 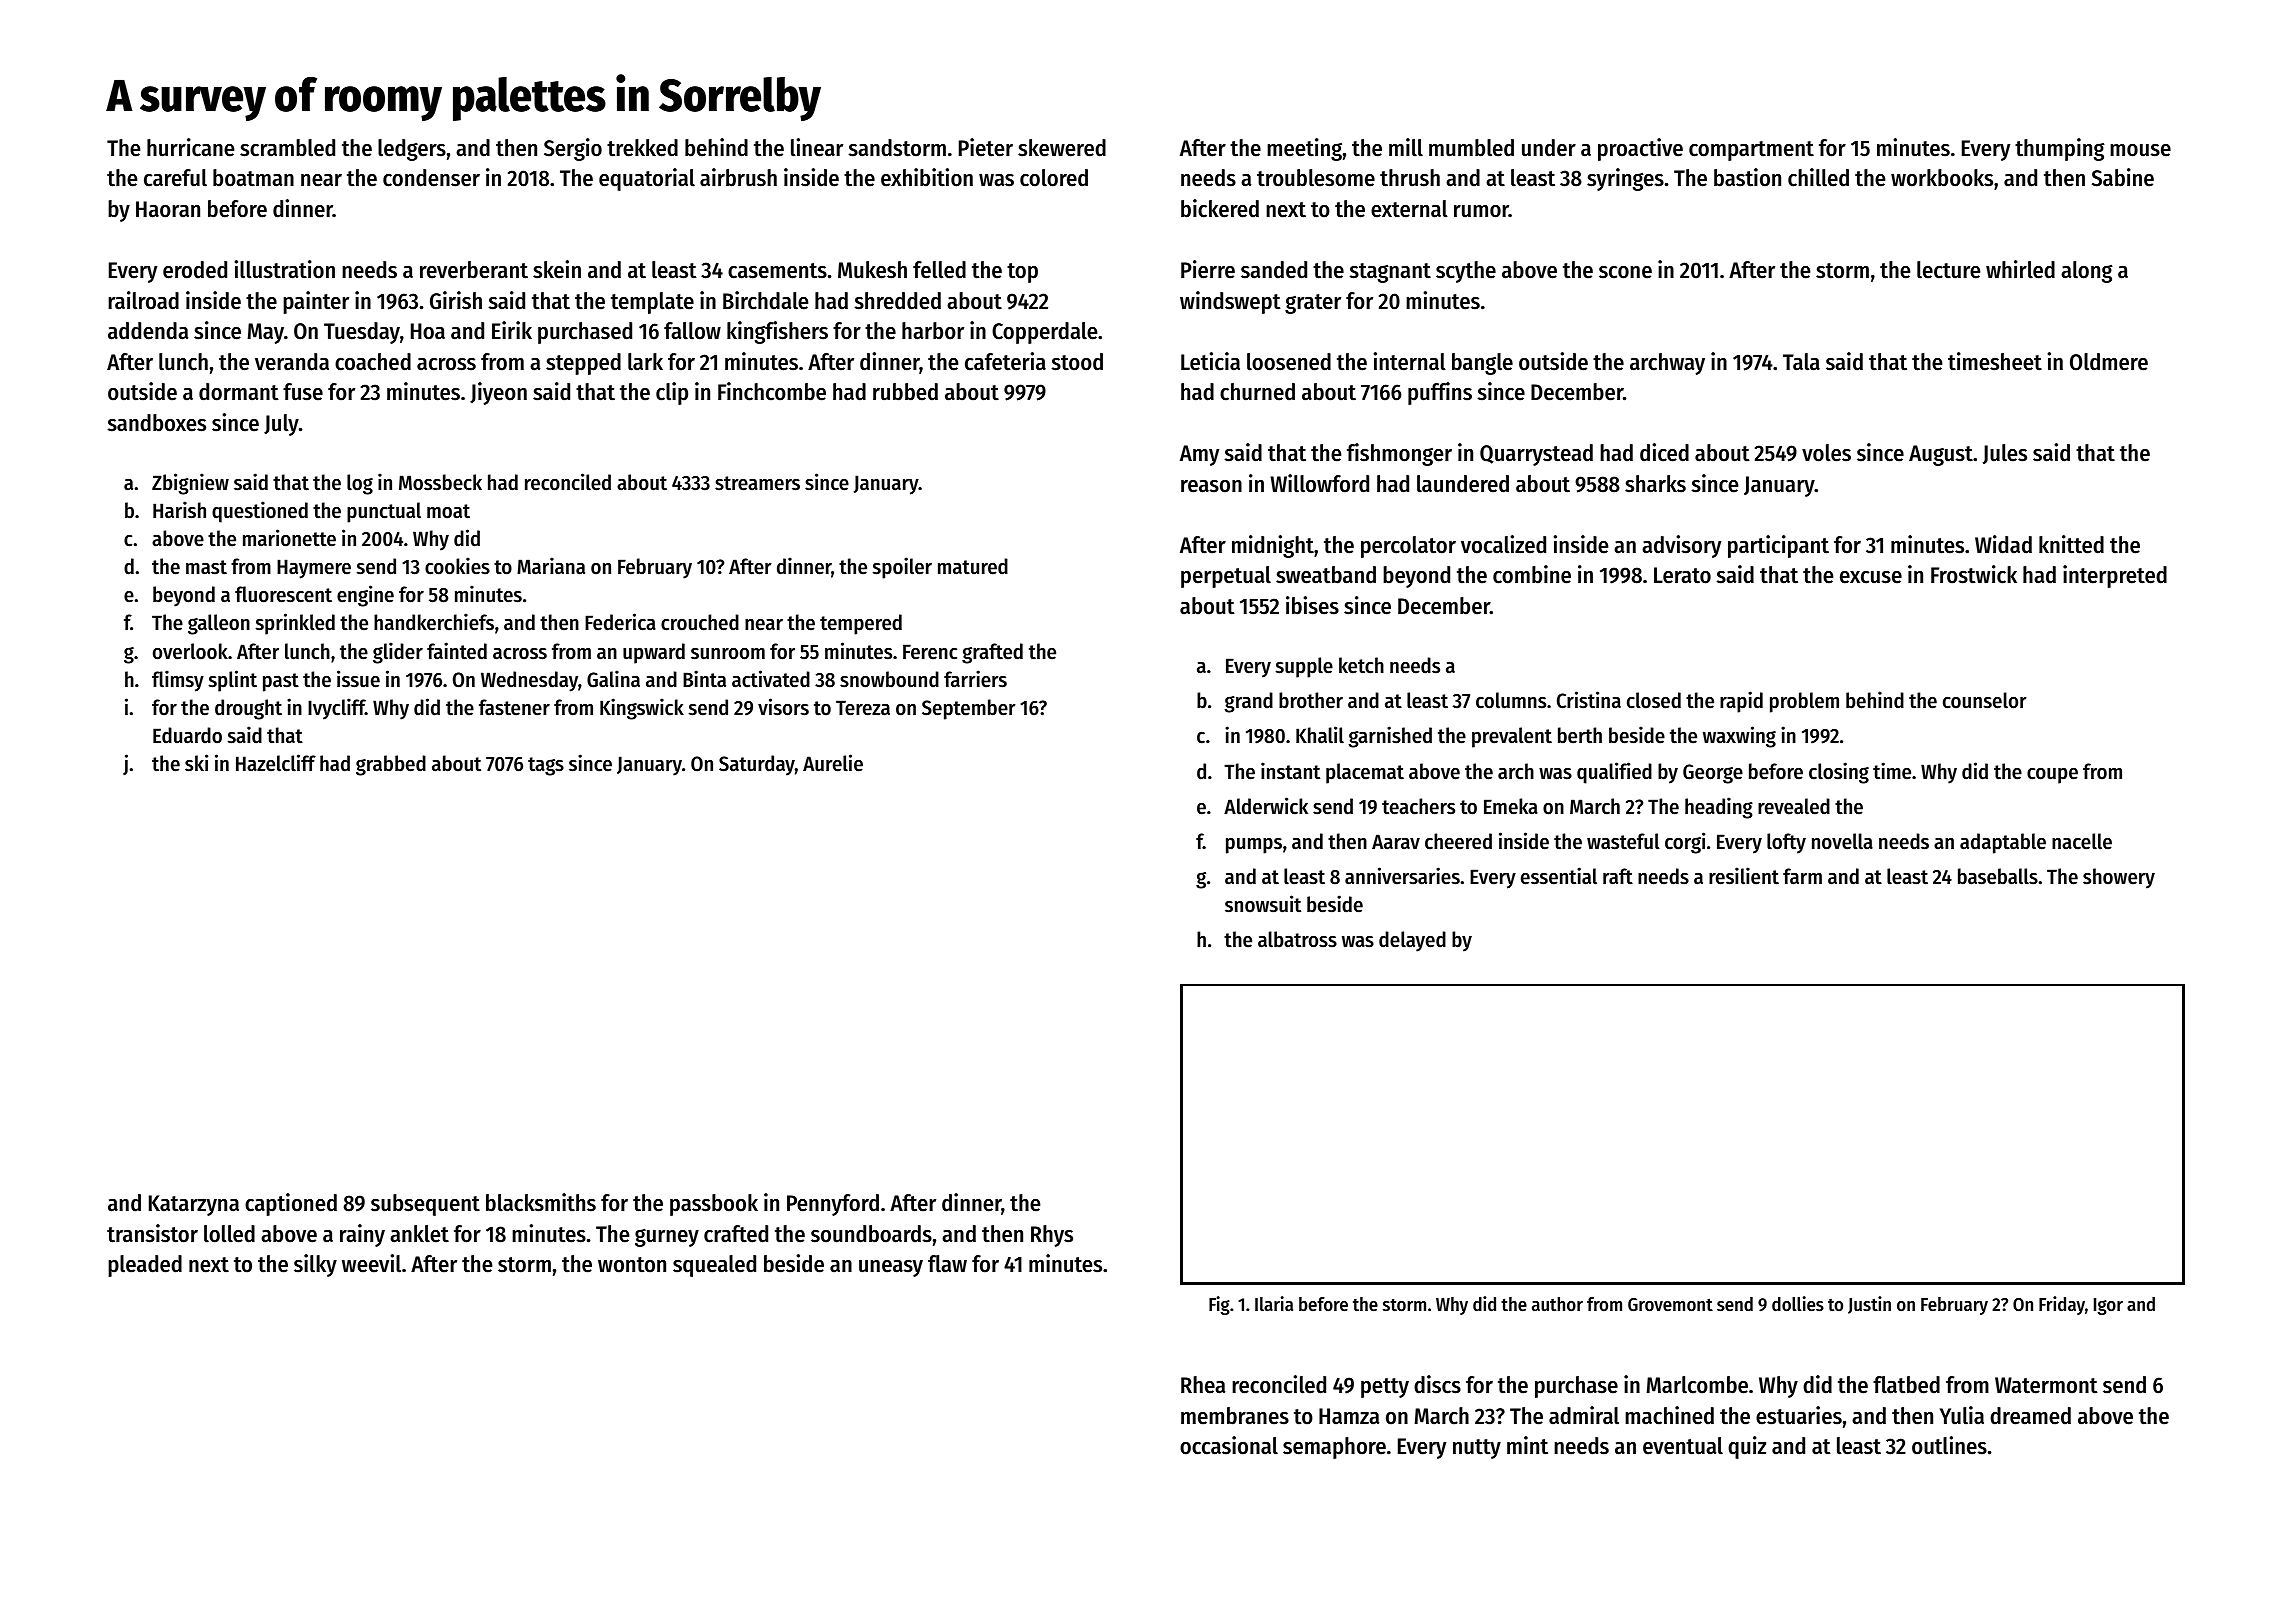 What do you see at coordinates (1390, 737) in the screenshot?
I see `garnished` at bounding box center [1390, 737].
